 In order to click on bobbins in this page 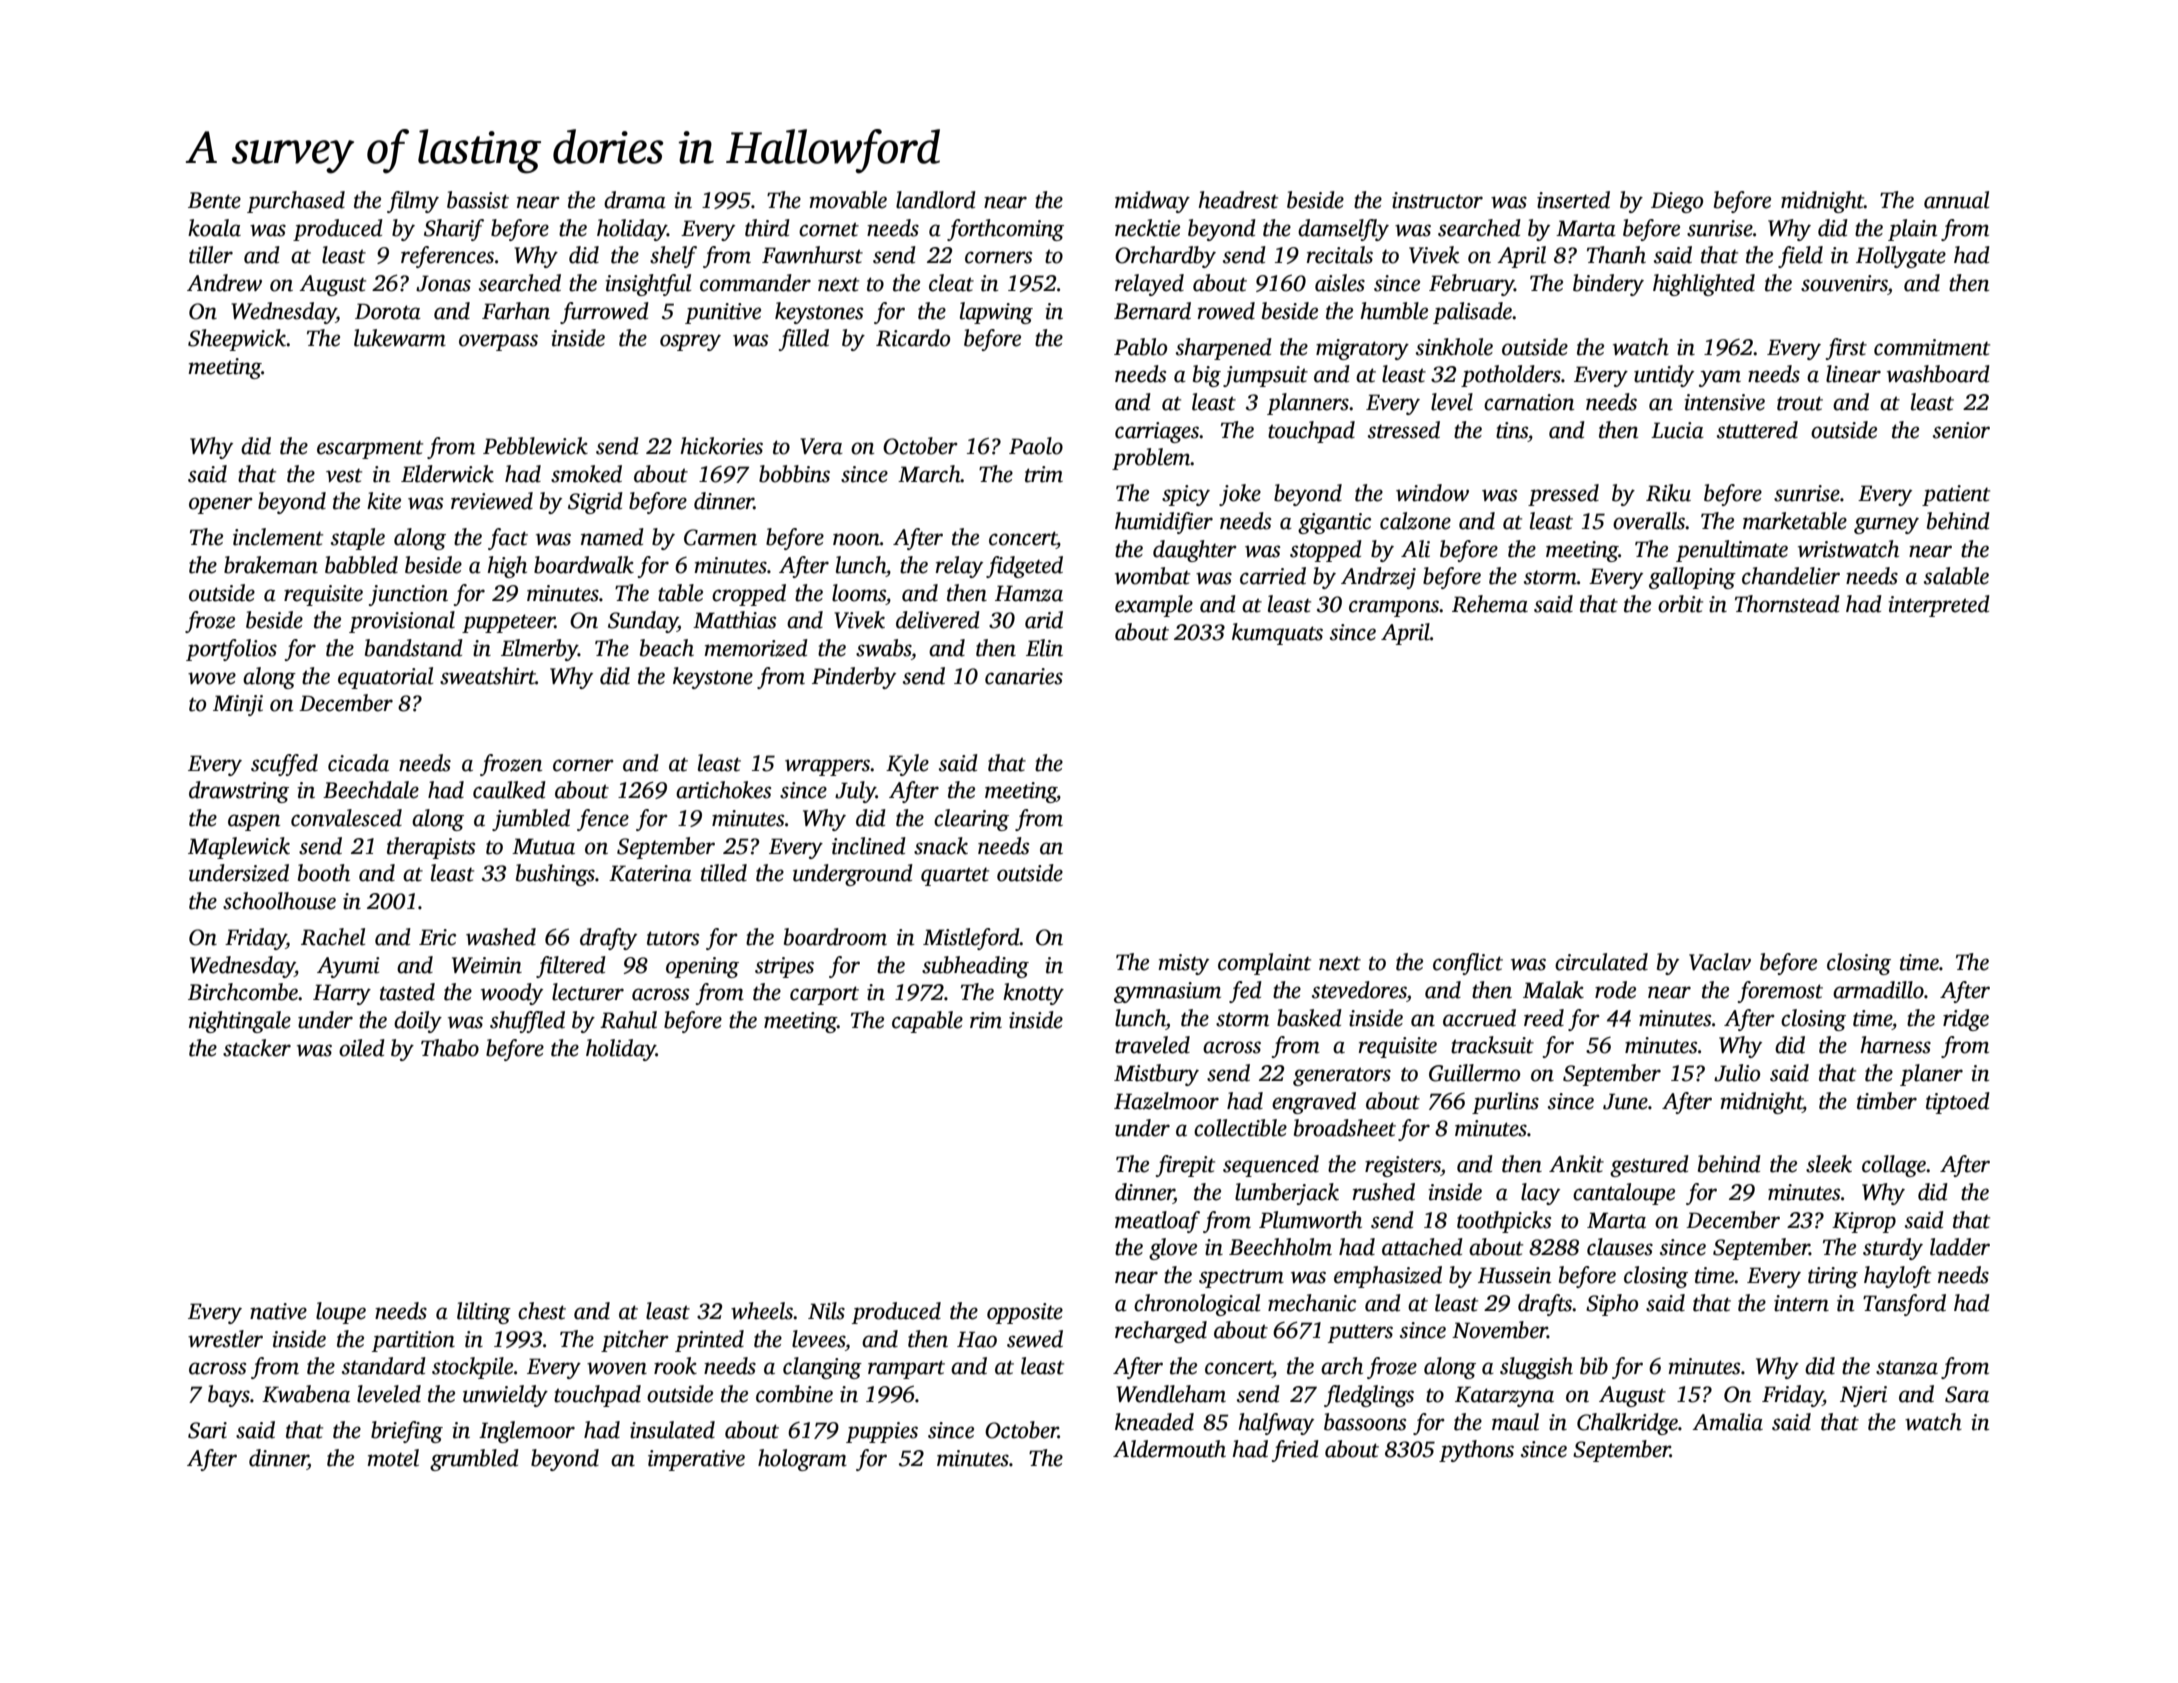, I will do `click(794, 474)`.
